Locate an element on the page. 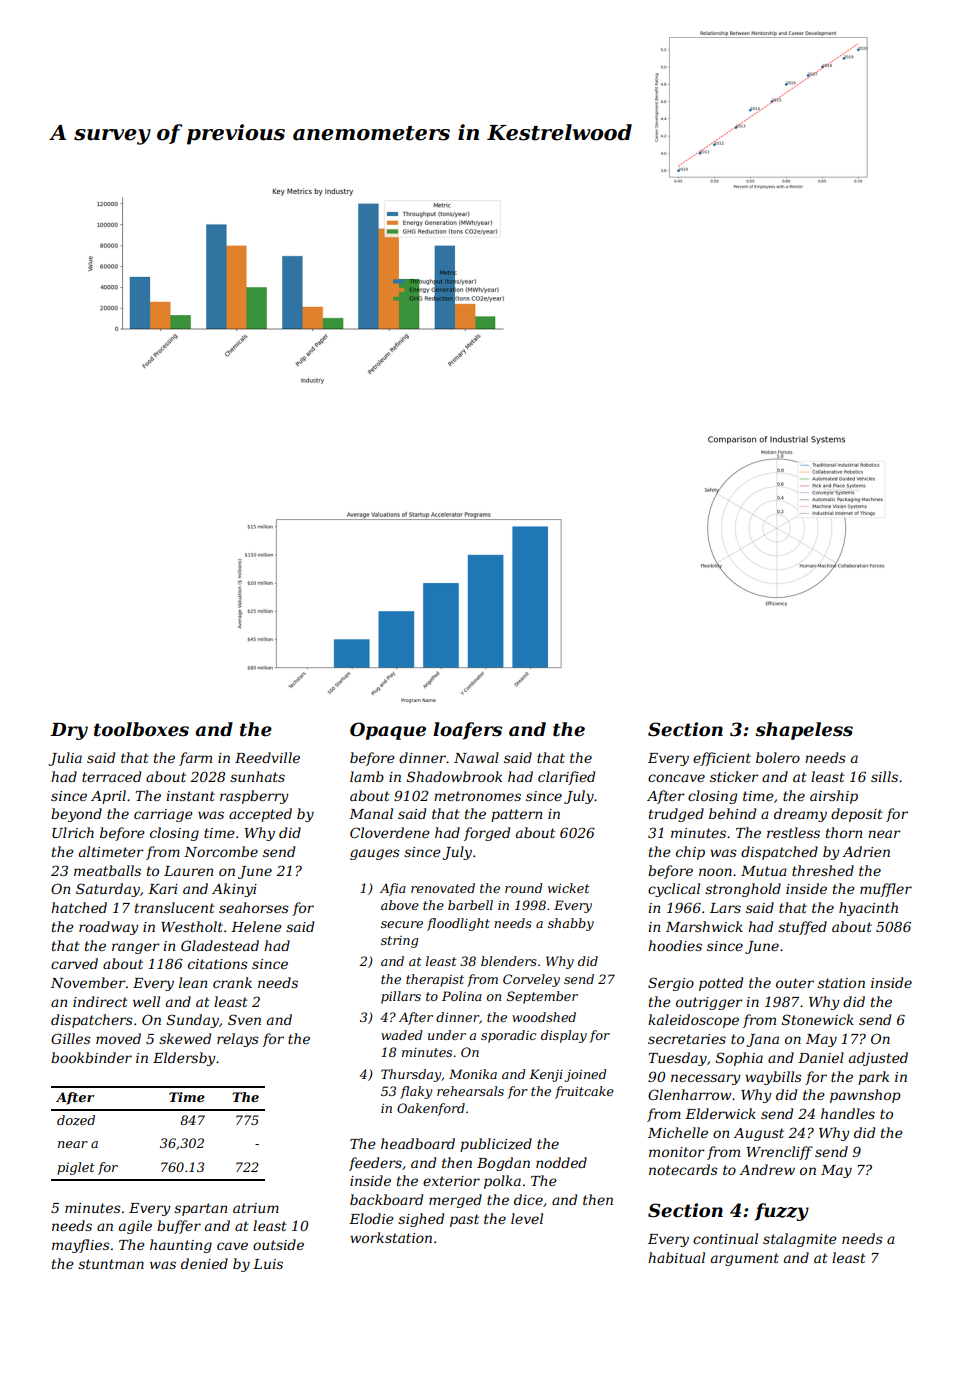 This document has height=1399, width=966. mayflies is located at coordinates (81, 1246).
